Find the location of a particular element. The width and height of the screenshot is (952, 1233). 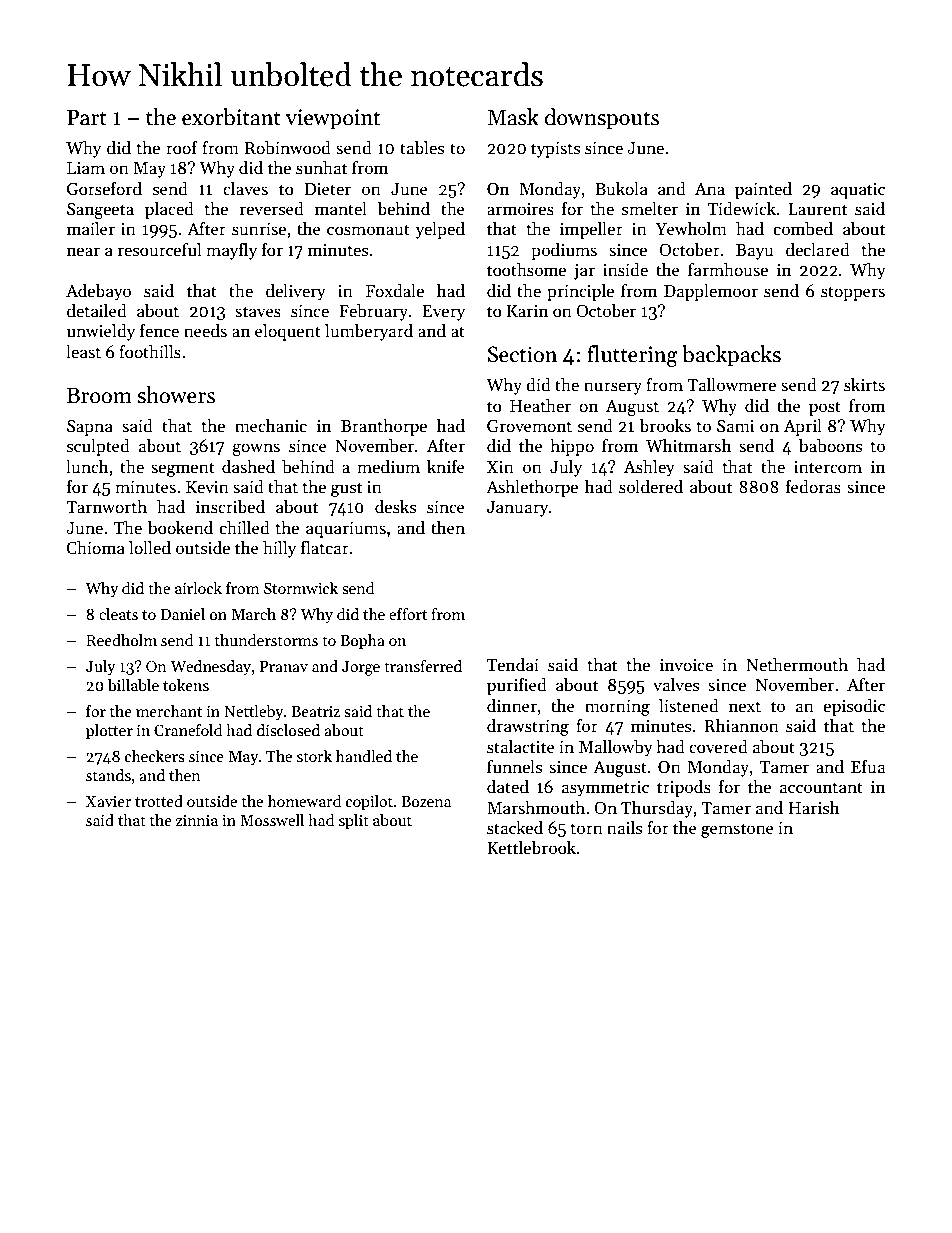

downspouts is located at coordinates (602, 119).
